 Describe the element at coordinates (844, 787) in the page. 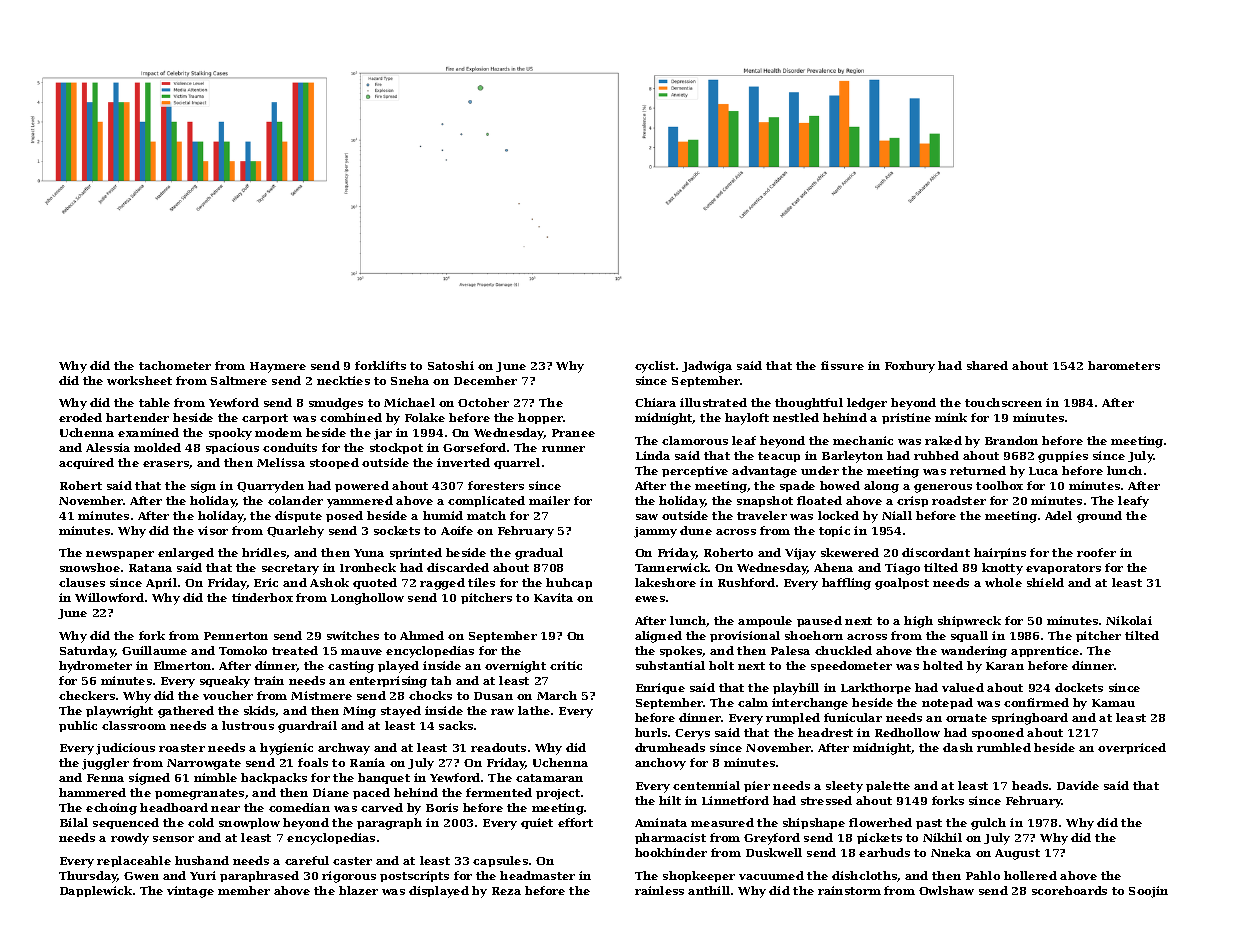

I see `sleety` at that location.
